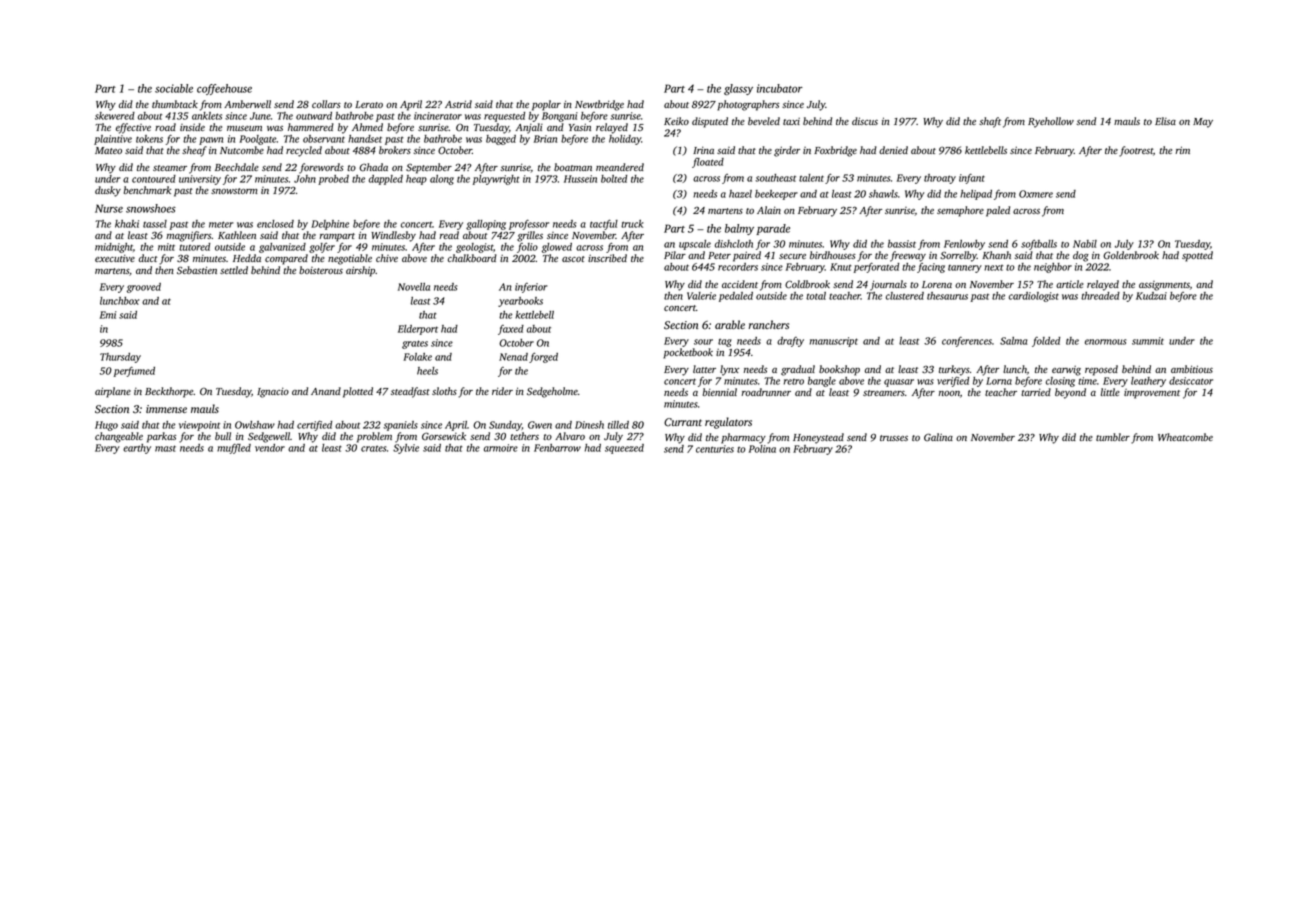 This document has width=1308, height=924. Describe the element at coordinates (769, 210) in the document. I see `Alain` at that location.
